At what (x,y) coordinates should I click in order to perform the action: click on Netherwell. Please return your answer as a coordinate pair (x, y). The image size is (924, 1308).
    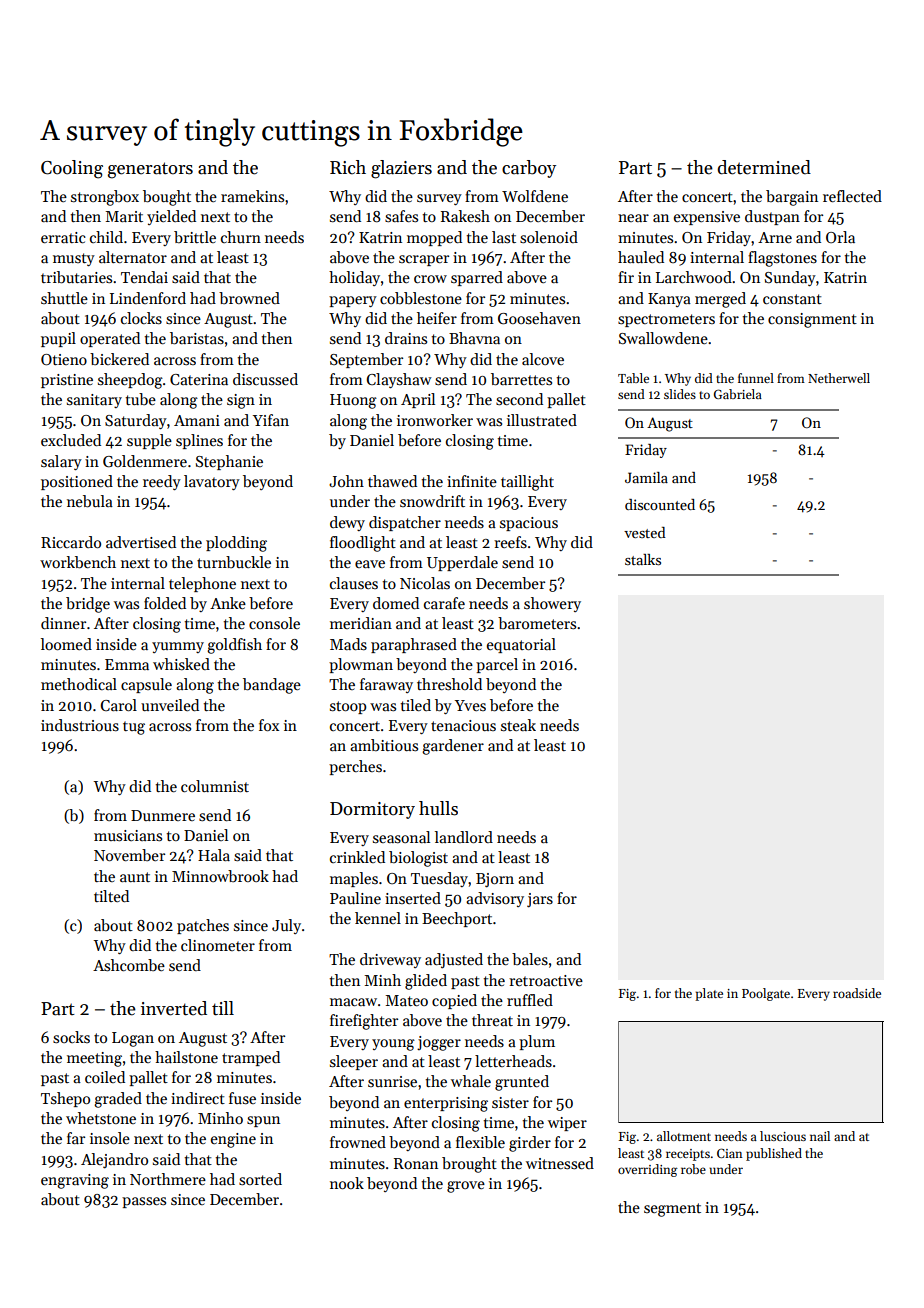
    Looking at the image, I should click on (839, 378).
